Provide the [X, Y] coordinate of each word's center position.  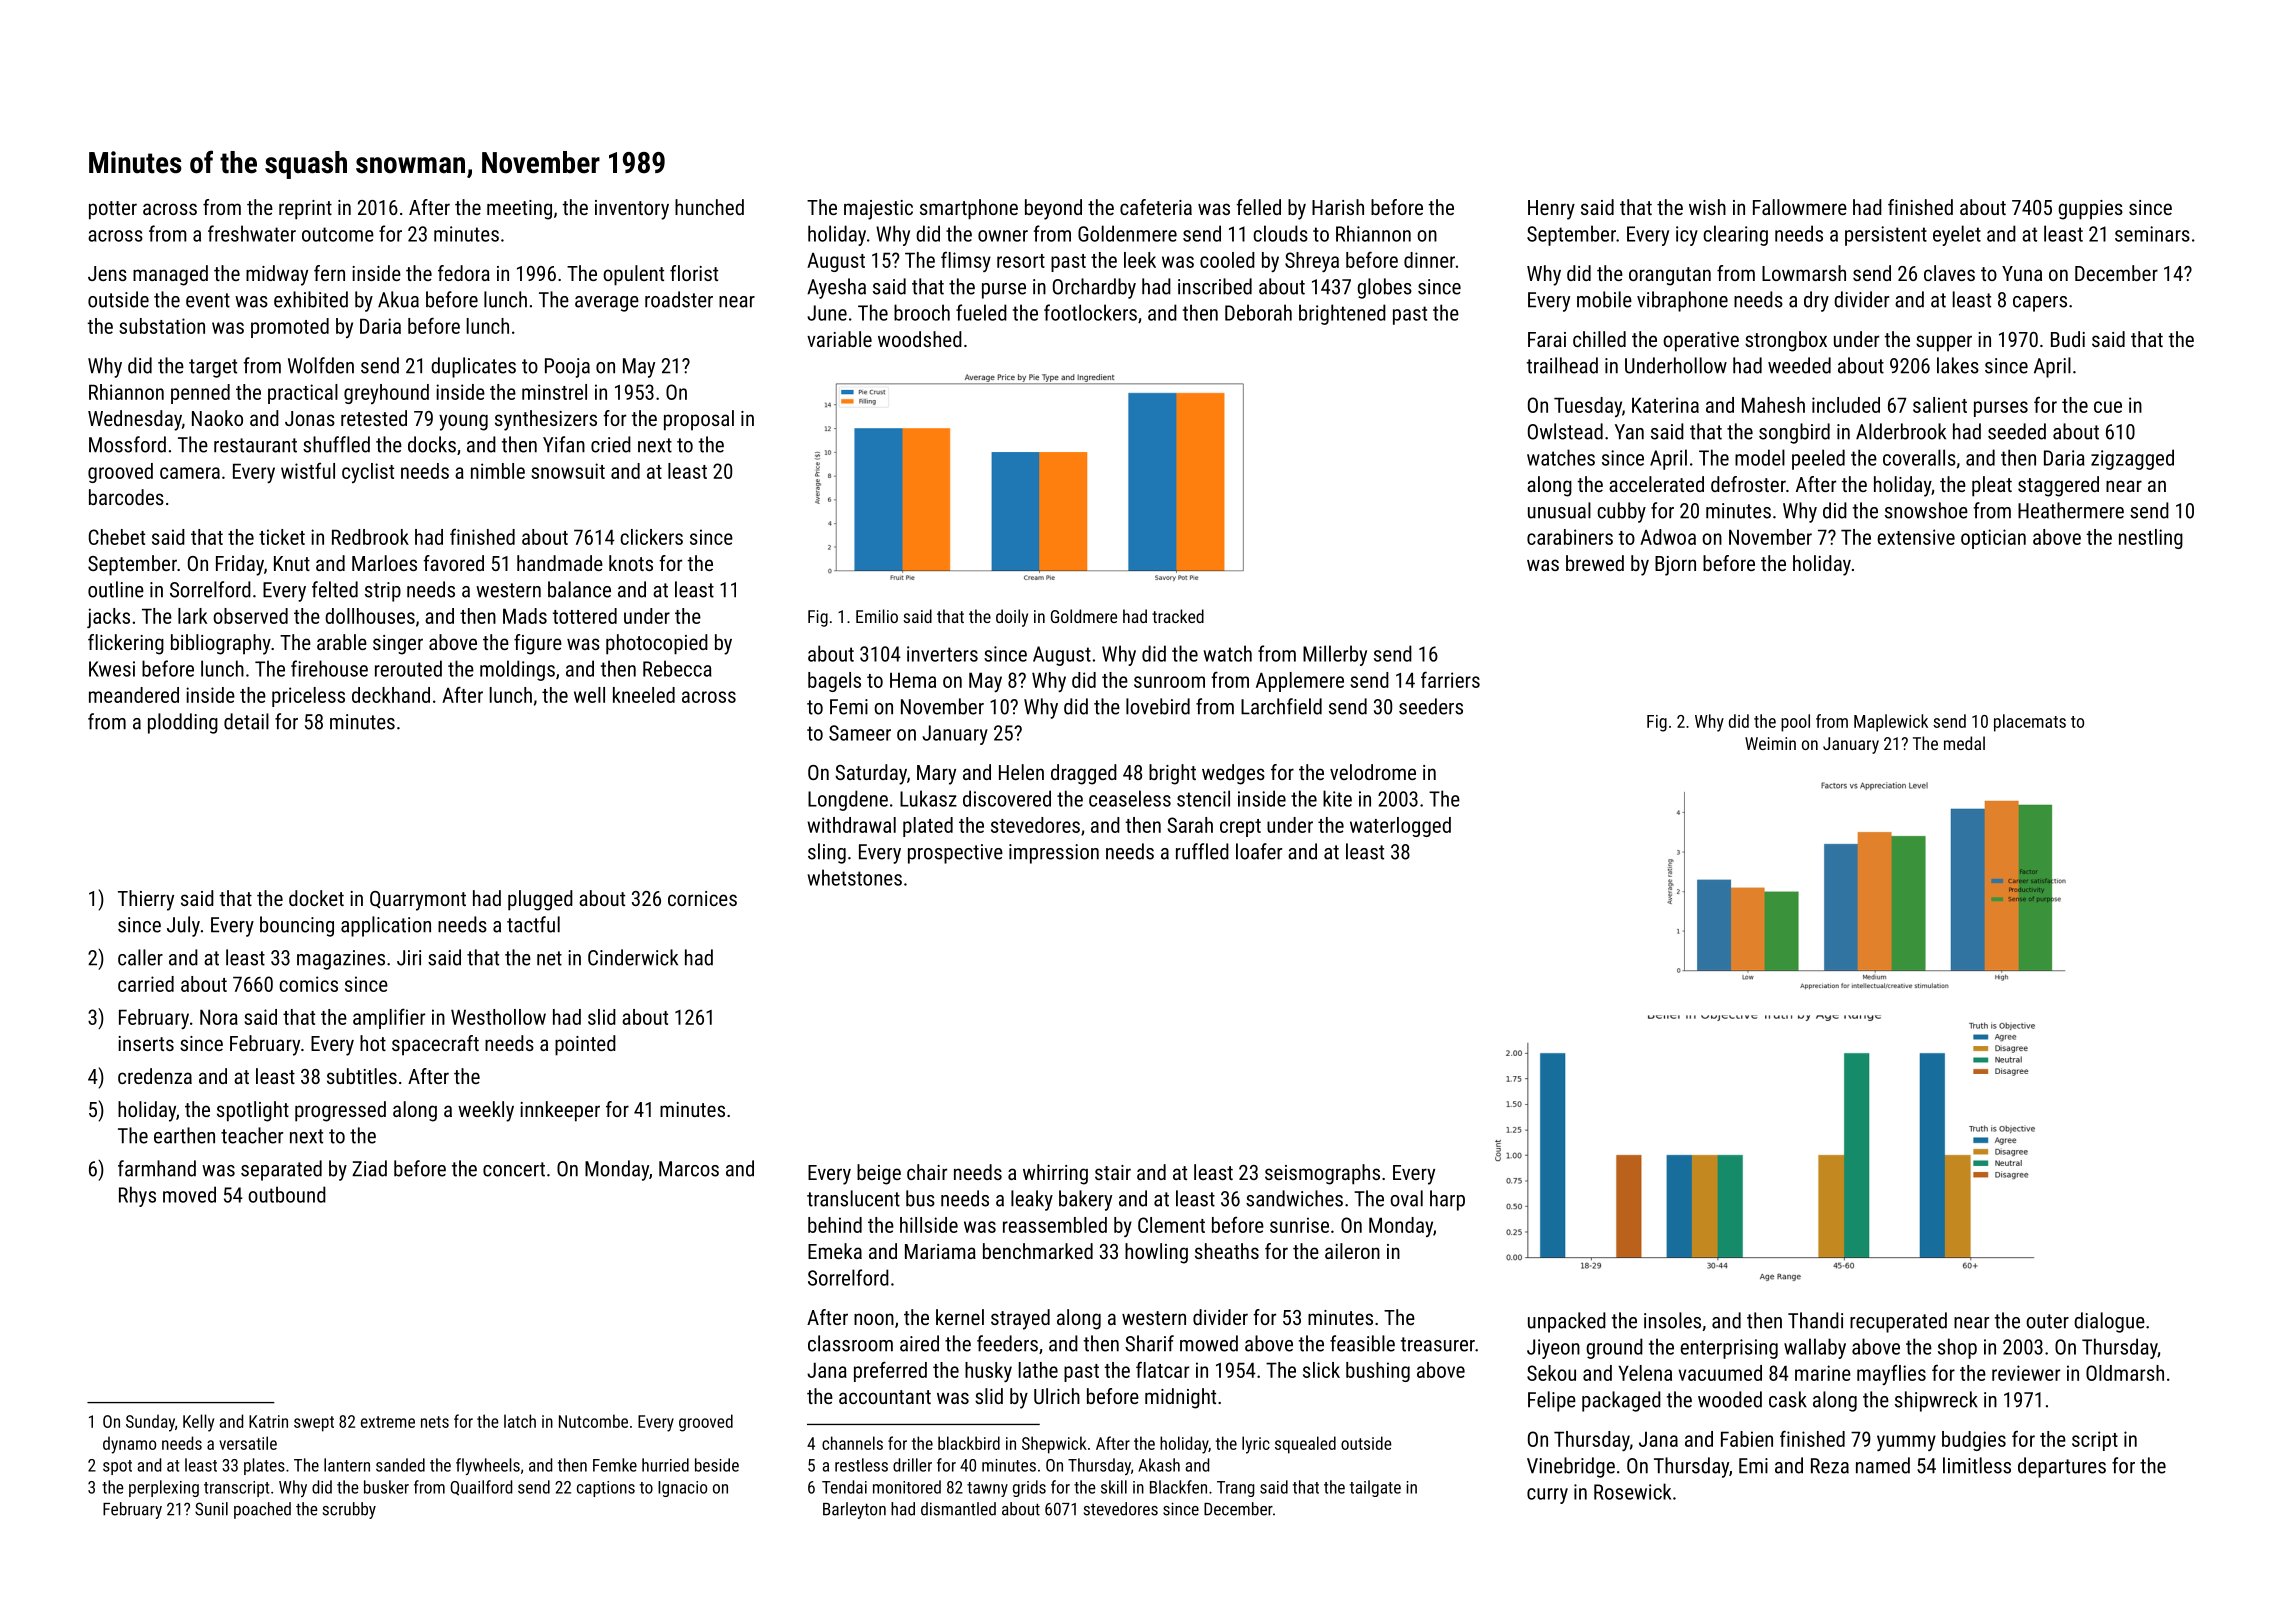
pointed [585, 1045]
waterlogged [1400, 827]
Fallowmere [1800, 207]
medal [1964, 743]
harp [1447, 1200]
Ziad [369, 1168]
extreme [388, 1422]
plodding [183, 723]
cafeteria [1156, 207]
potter [113, 210]
